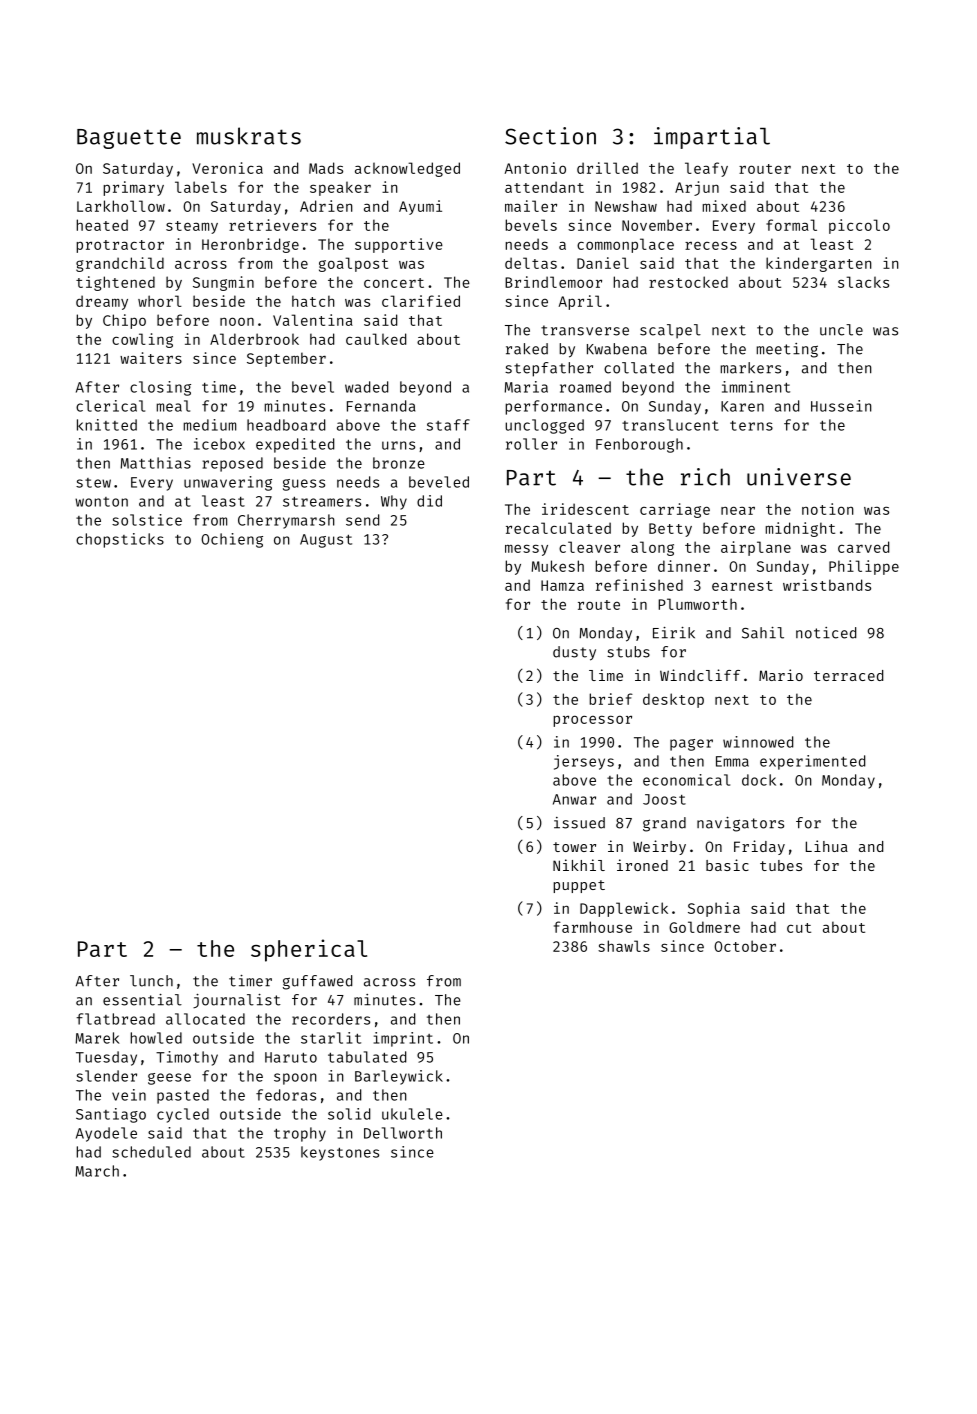  I want to click on journalist, so click(237, 1001).
